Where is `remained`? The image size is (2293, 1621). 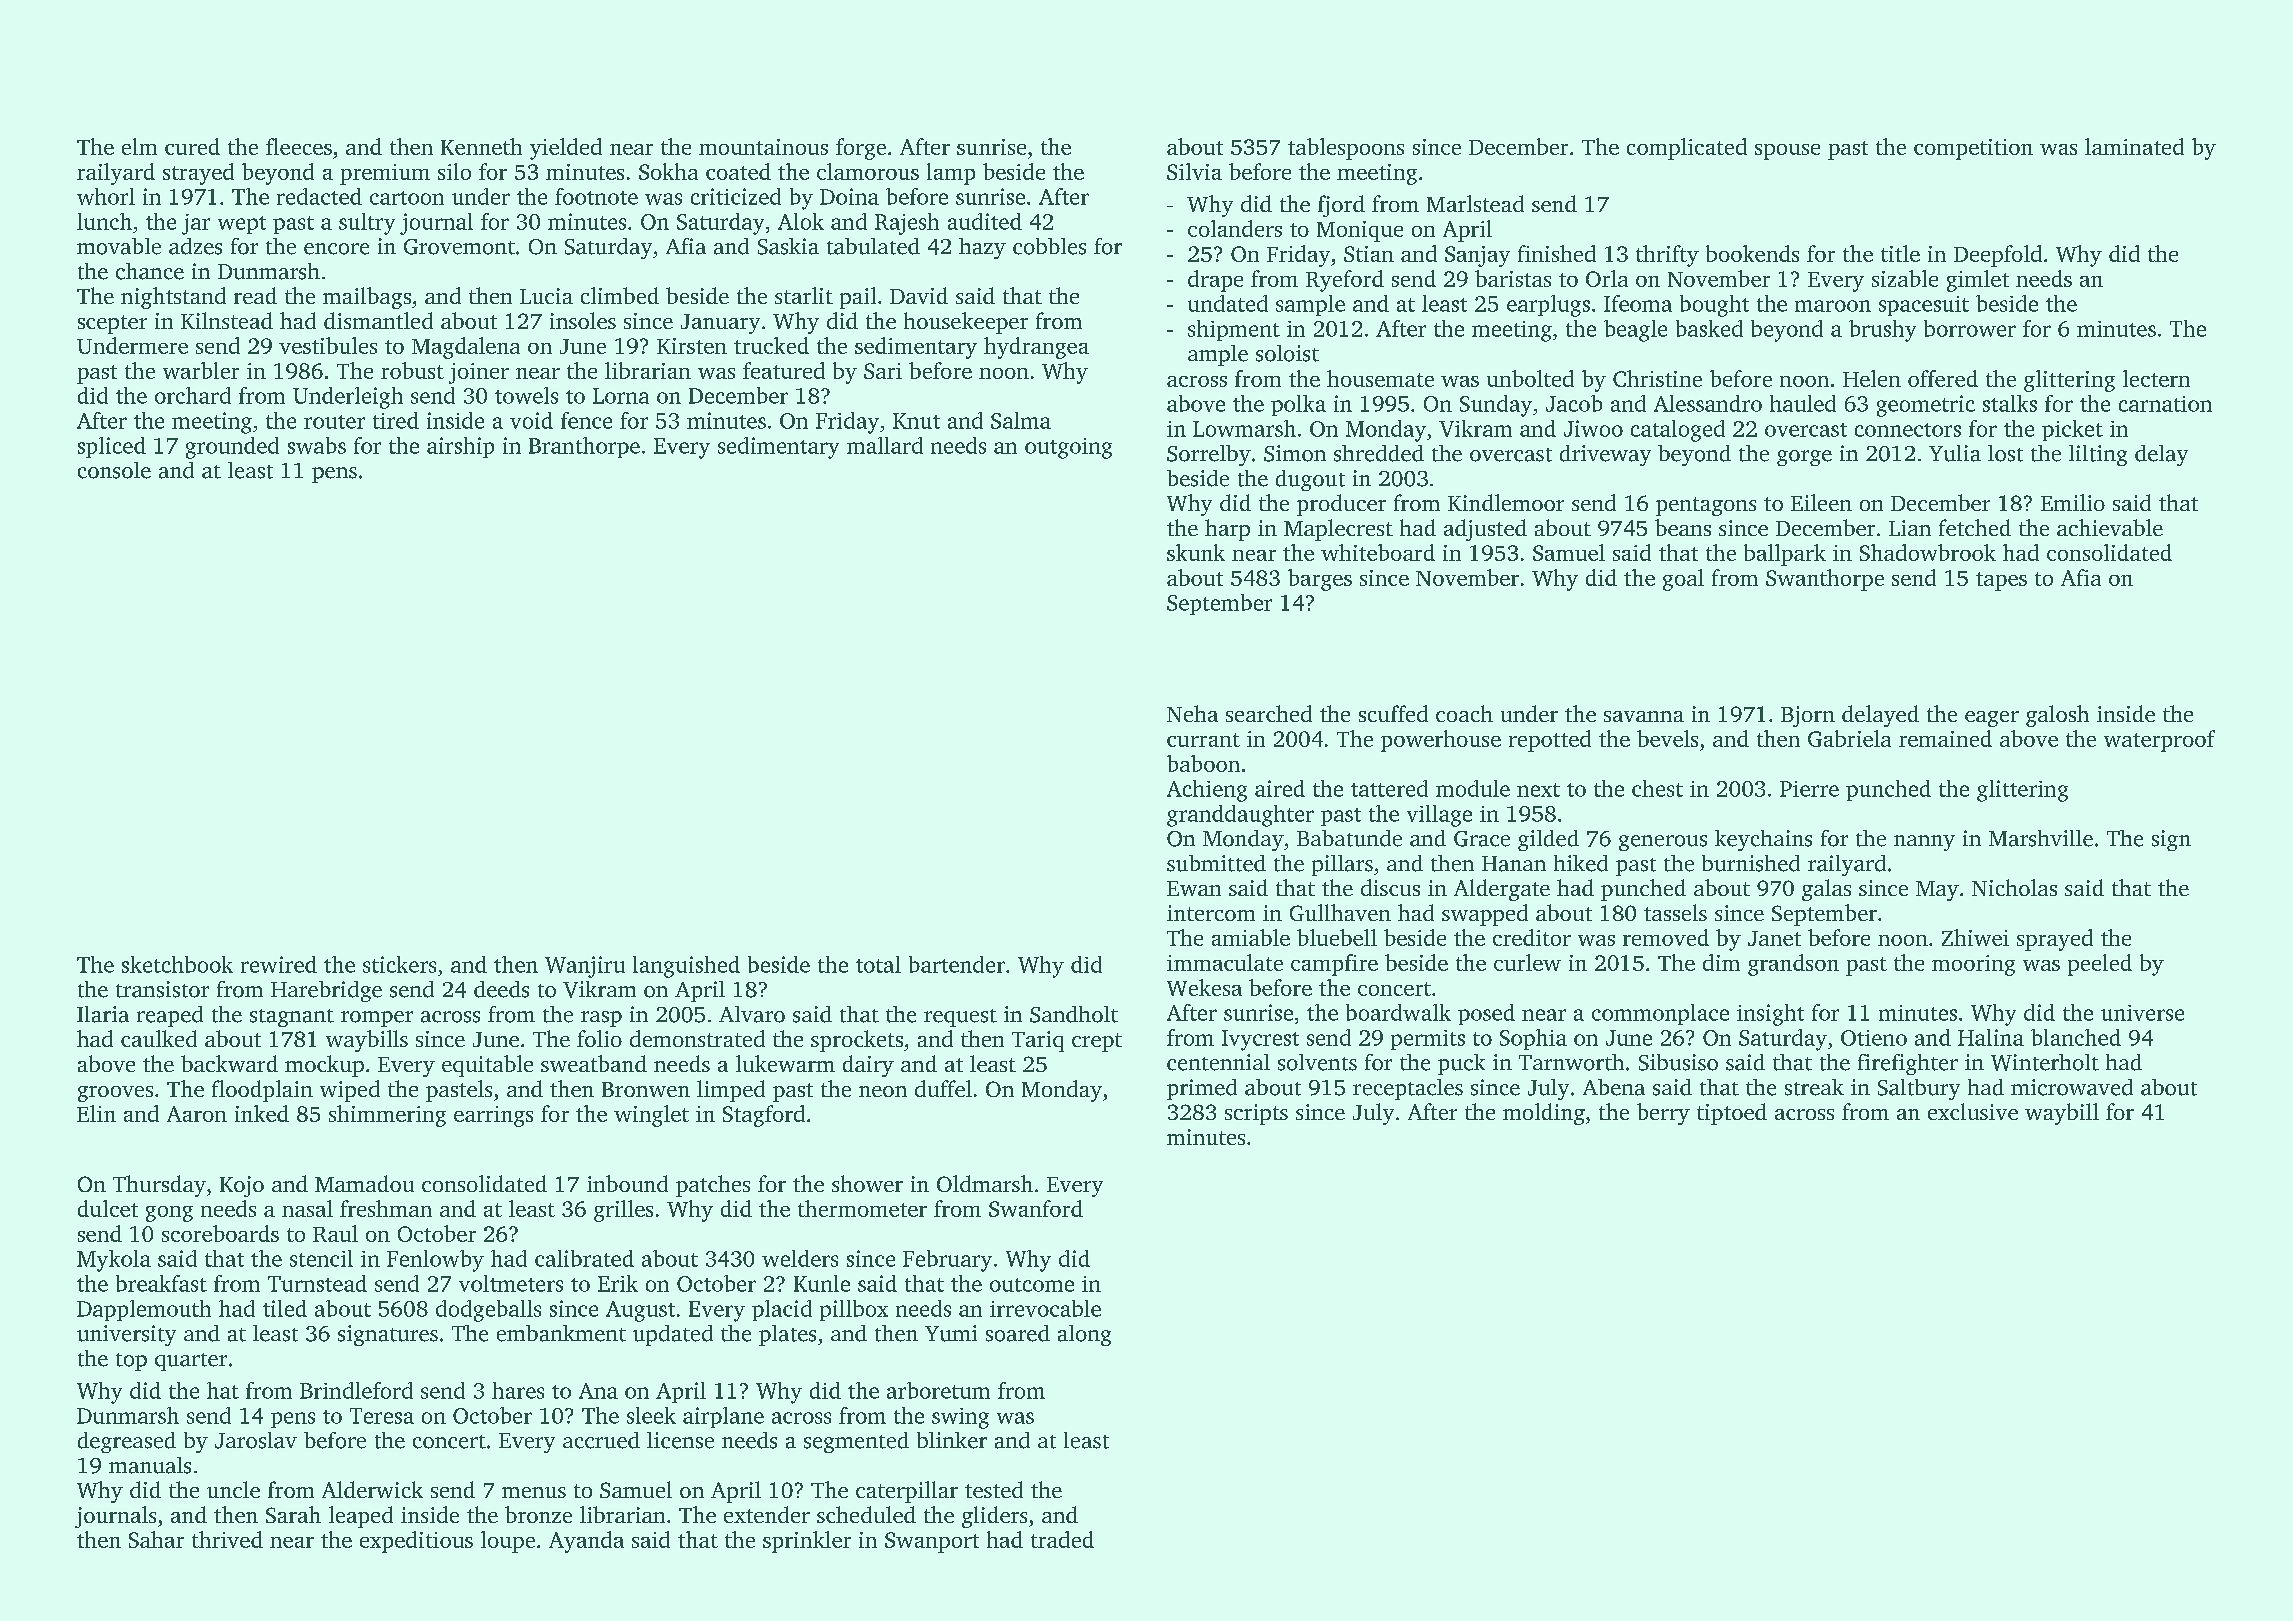 remained is located at coordinates (1945, 738).
